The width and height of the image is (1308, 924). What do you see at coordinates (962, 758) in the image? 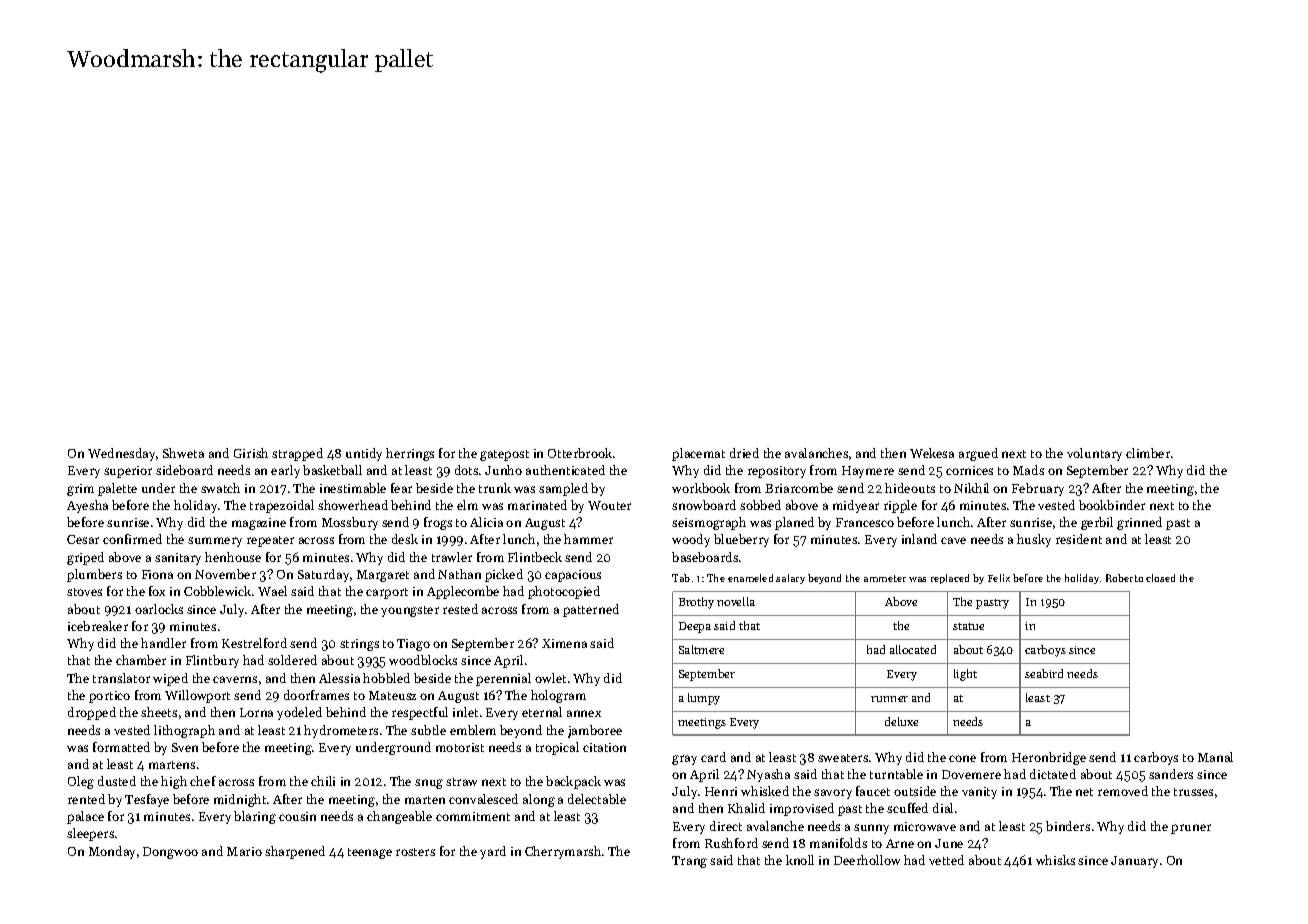
I see `cone` at bounding box center [962, 758].
